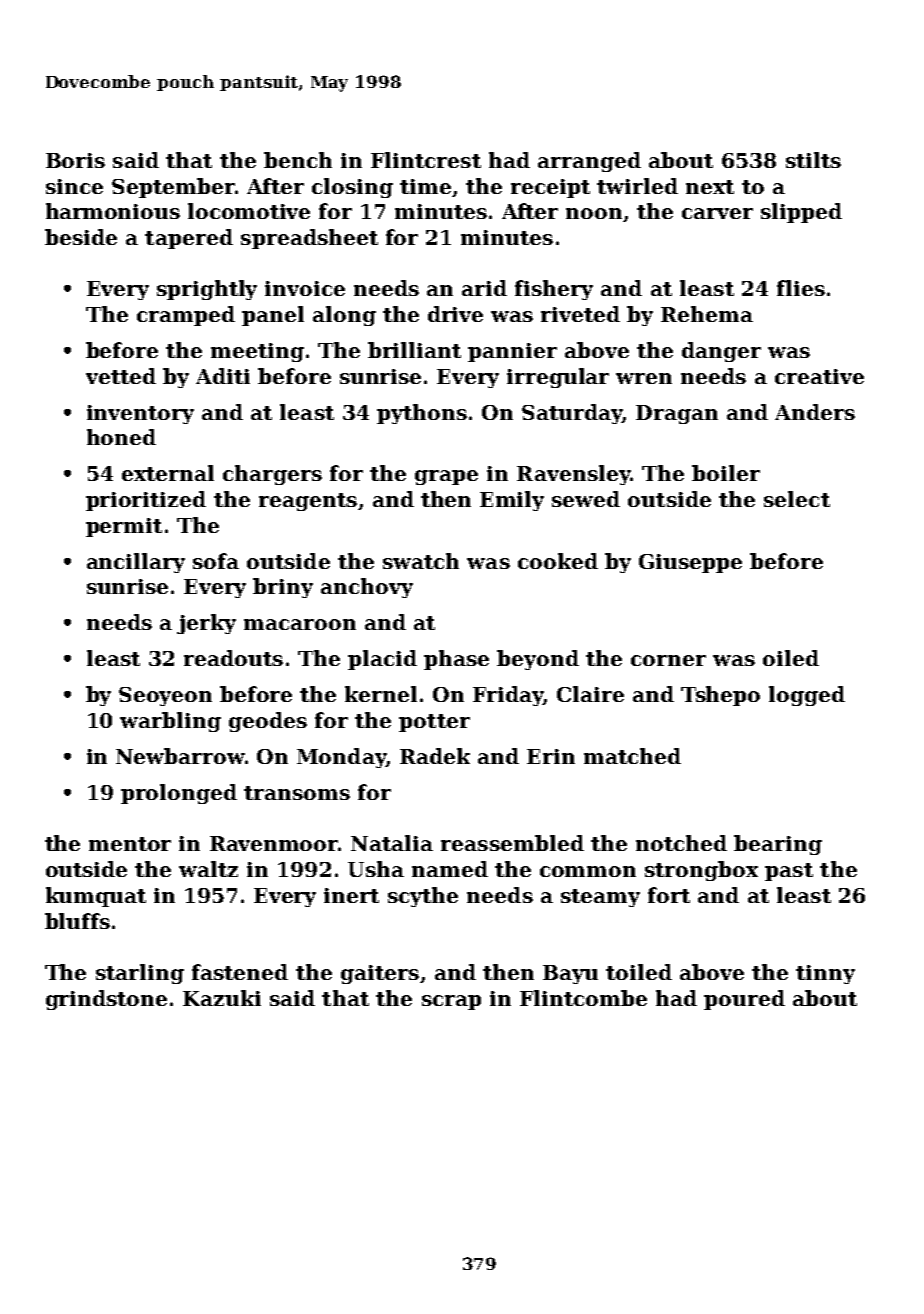 This screenshot has width=924, height=1314. Describe the element at coordinates (136, 563) in the screenshot. I see `ancillary` at that location.
